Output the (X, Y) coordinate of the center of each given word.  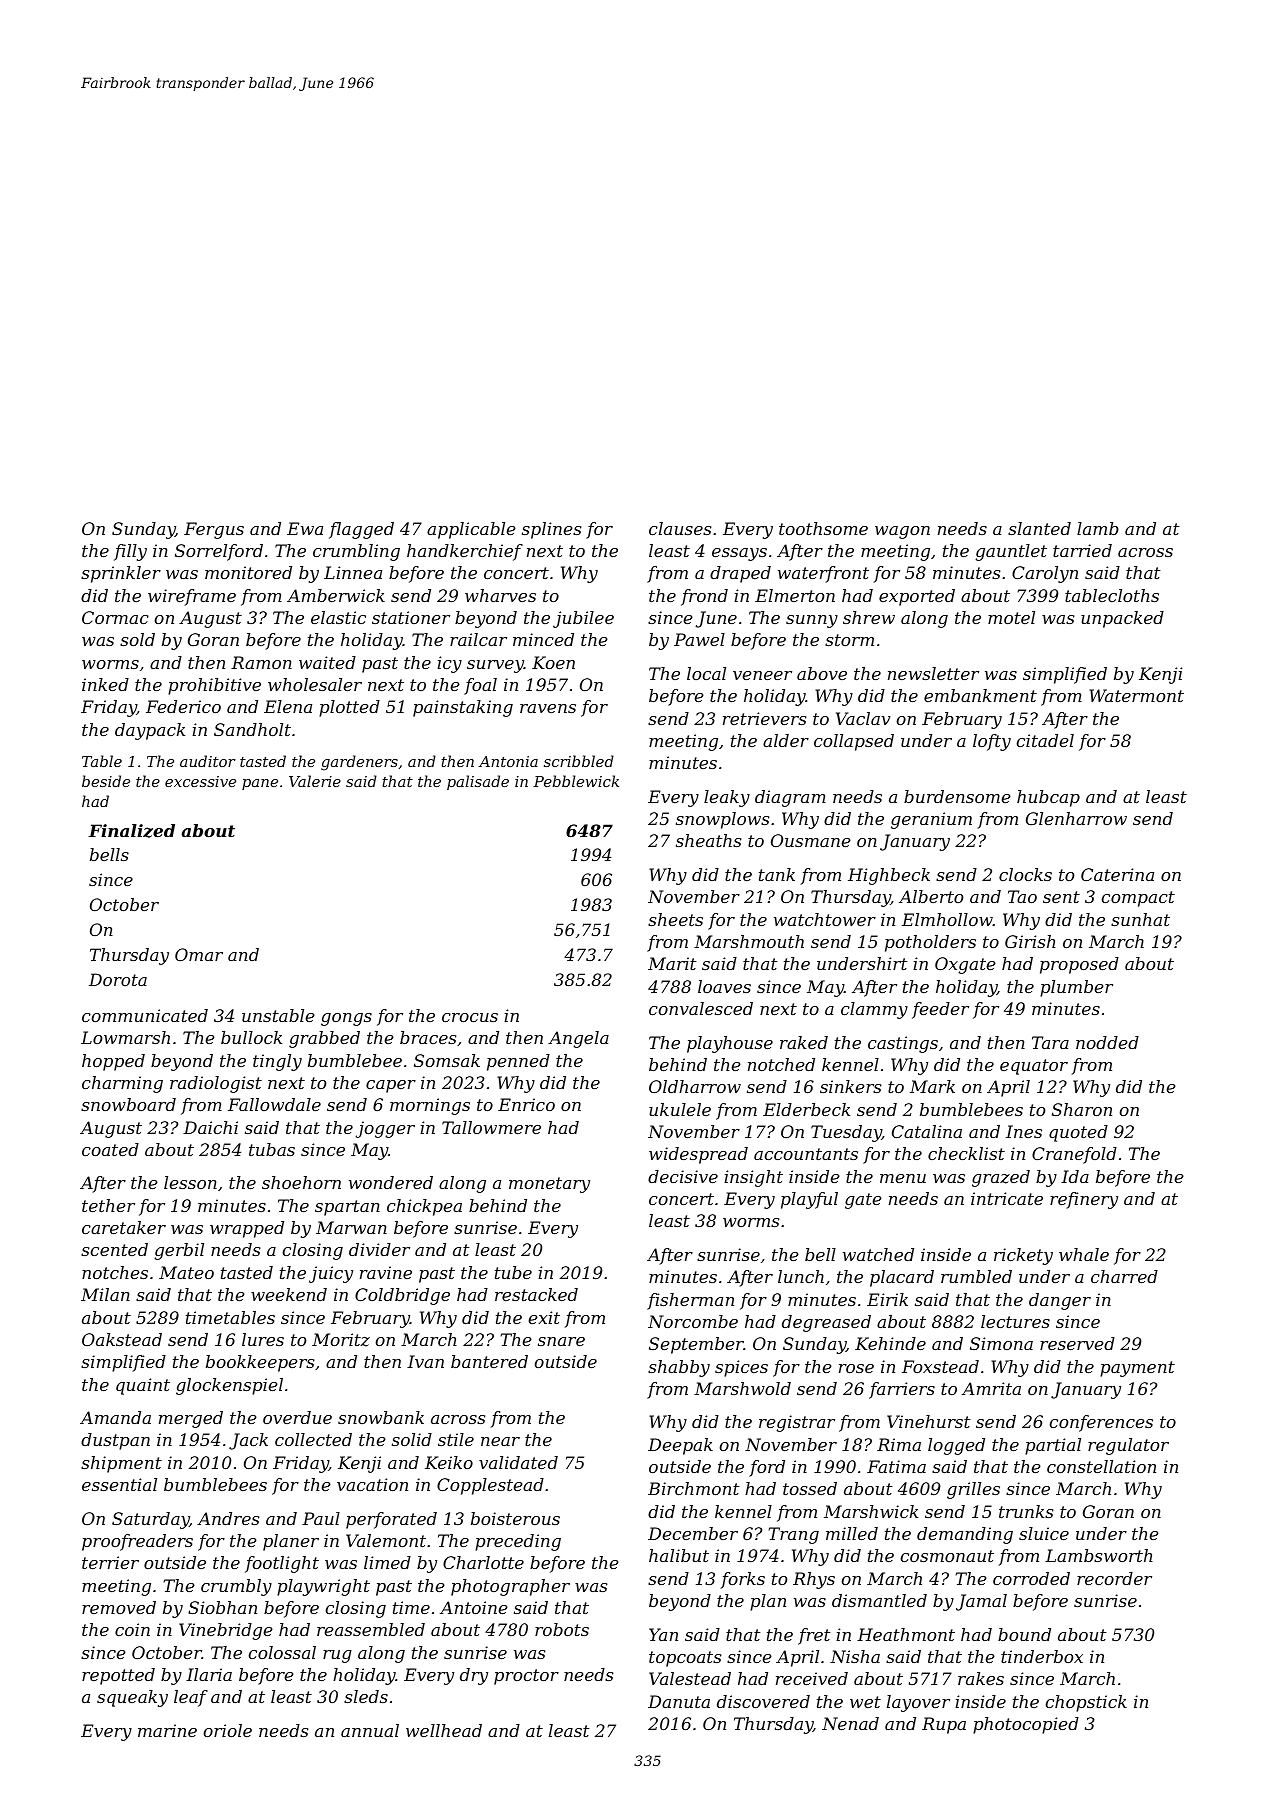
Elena (288, 706)
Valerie (315, 781)
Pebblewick (576, 781)
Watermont (1136, 695)
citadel (1045, 740)
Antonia (508, 761)
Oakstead (122, 1339)
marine (167, 1730)
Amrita (991, 1388)
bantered (489, 1361)
